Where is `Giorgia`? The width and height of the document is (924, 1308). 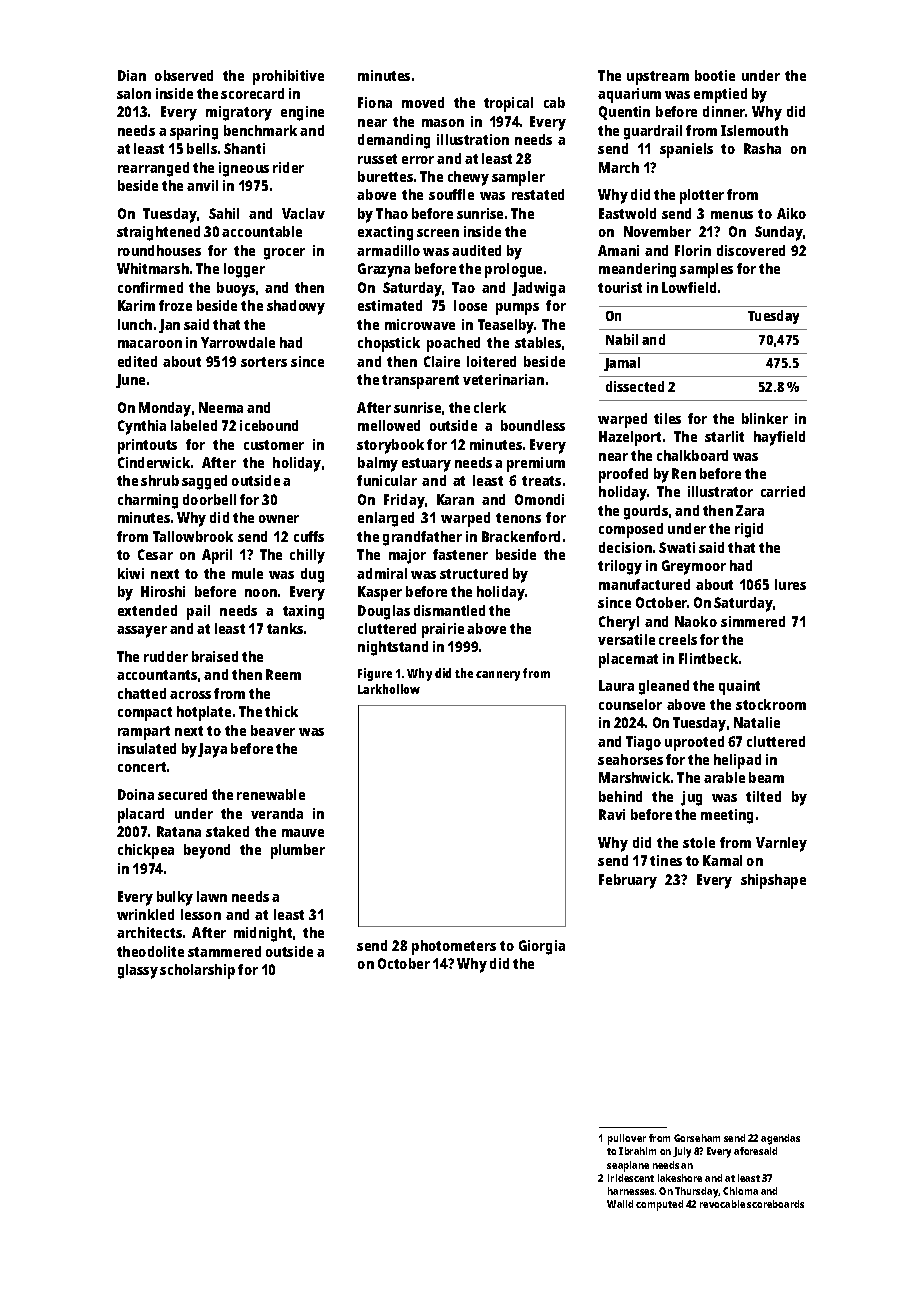 Giorgia is located at coordinates (542, 947).
